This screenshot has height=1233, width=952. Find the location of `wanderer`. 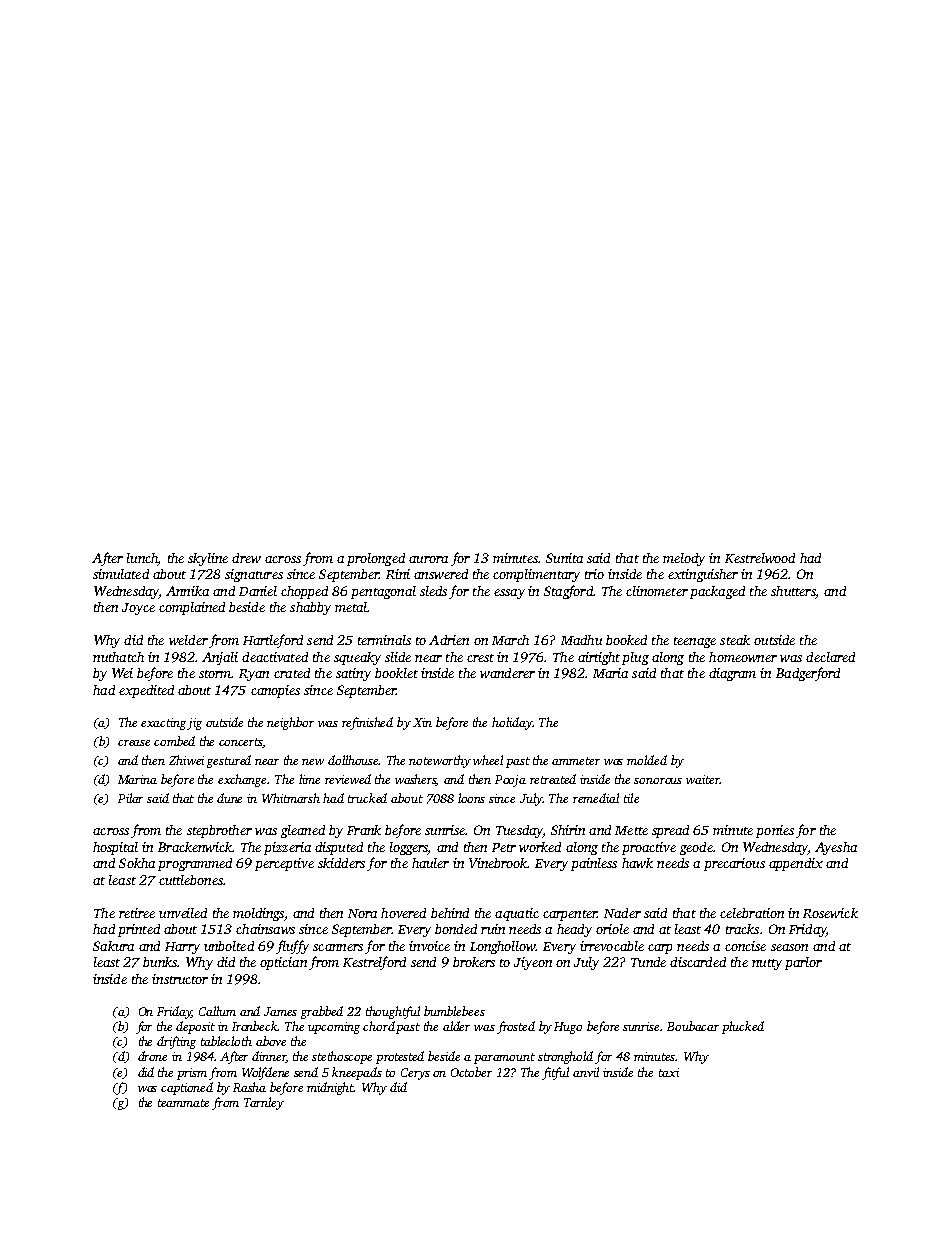

wanderer is located at coordinates (507, 673).
